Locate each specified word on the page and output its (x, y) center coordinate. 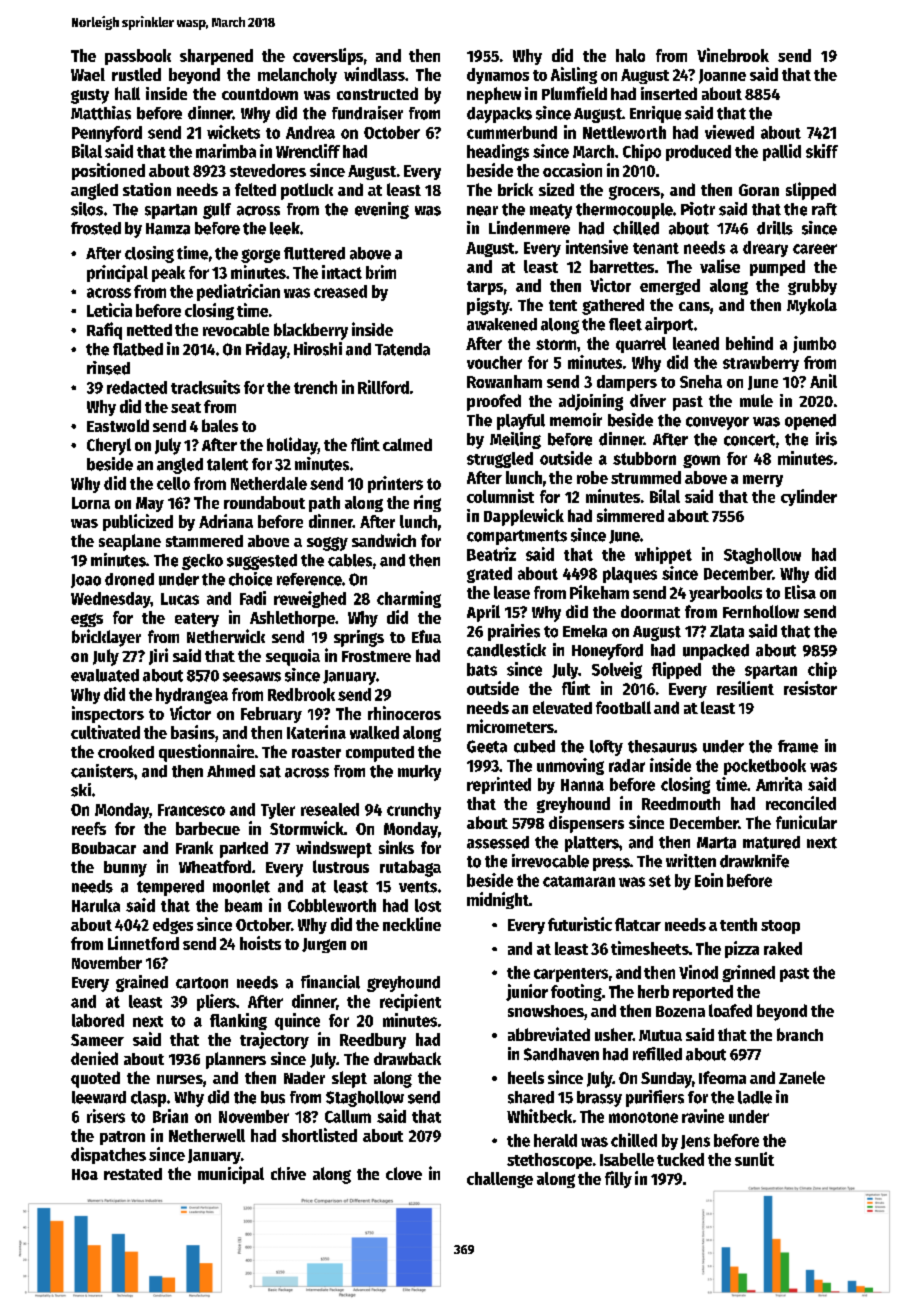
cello (173, 483)
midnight (498, 900)
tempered (170, 888)
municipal (231, 1175)
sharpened (216, 57)
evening (382, 210)
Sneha (701, 381)
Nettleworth (624, 132)
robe (592, 477)
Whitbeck (539, 1116)
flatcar (638, 924)
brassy (599, 1099)
